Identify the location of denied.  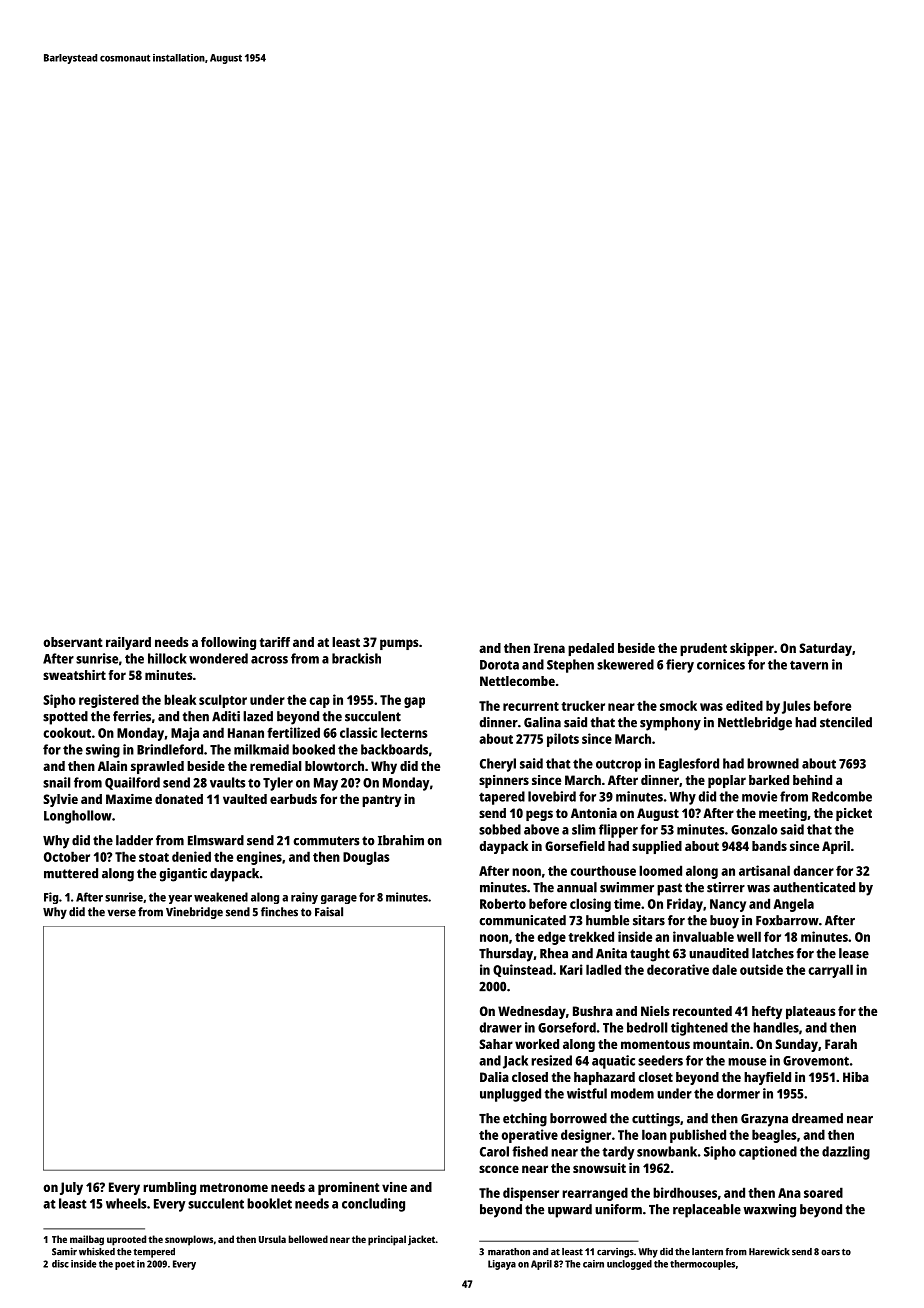
(191, 856).
